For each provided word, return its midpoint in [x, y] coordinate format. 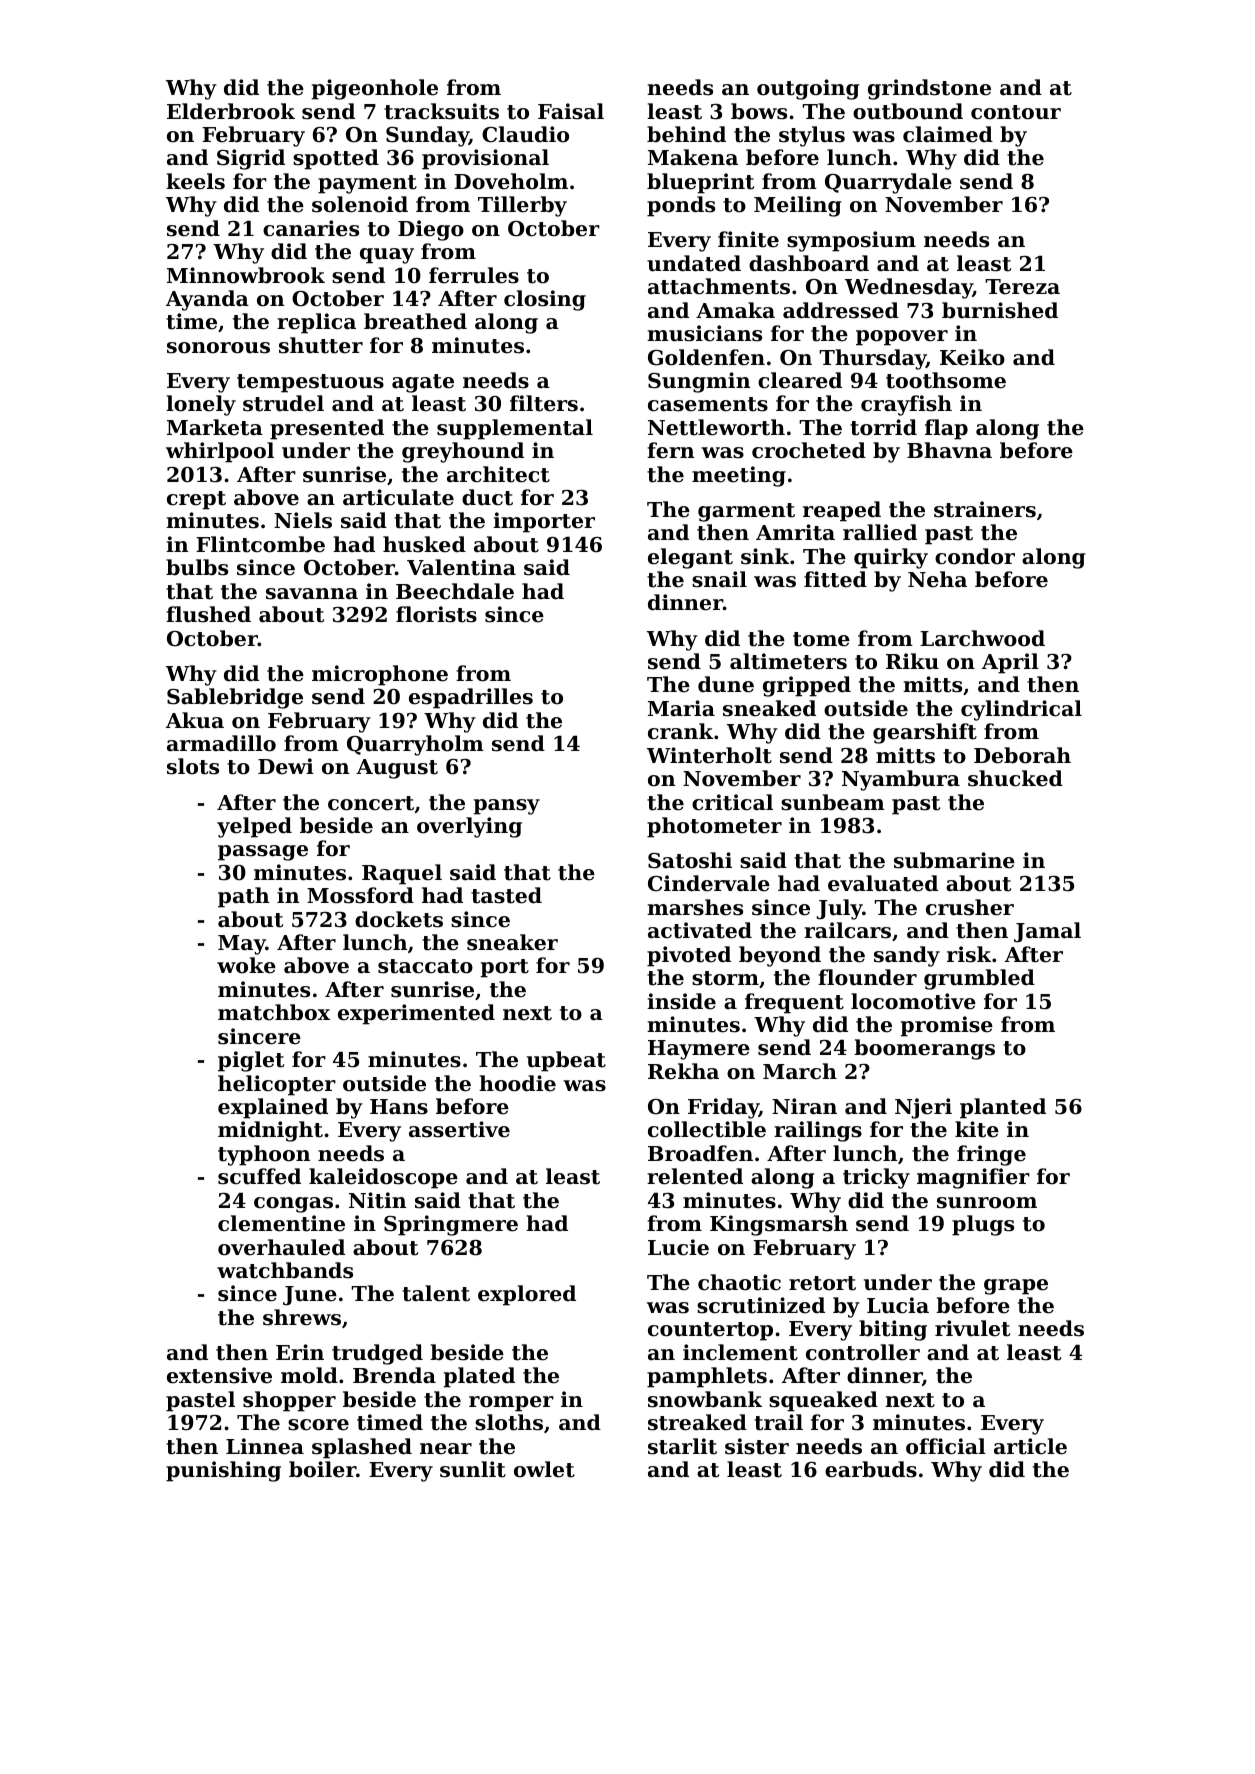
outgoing [808, 89]
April [1010, 663]
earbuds [871, 1469]
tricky [876, 1178]
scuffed [259, 1176]
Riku [912, 661]
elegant [690, 558]
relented [695, 1176]
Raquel [402, 874]
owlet [544, 1469]
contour [1016, 112]
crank [680, 731]
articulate [398, 497]
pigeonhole [374, 89]
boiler [322, 1469]
